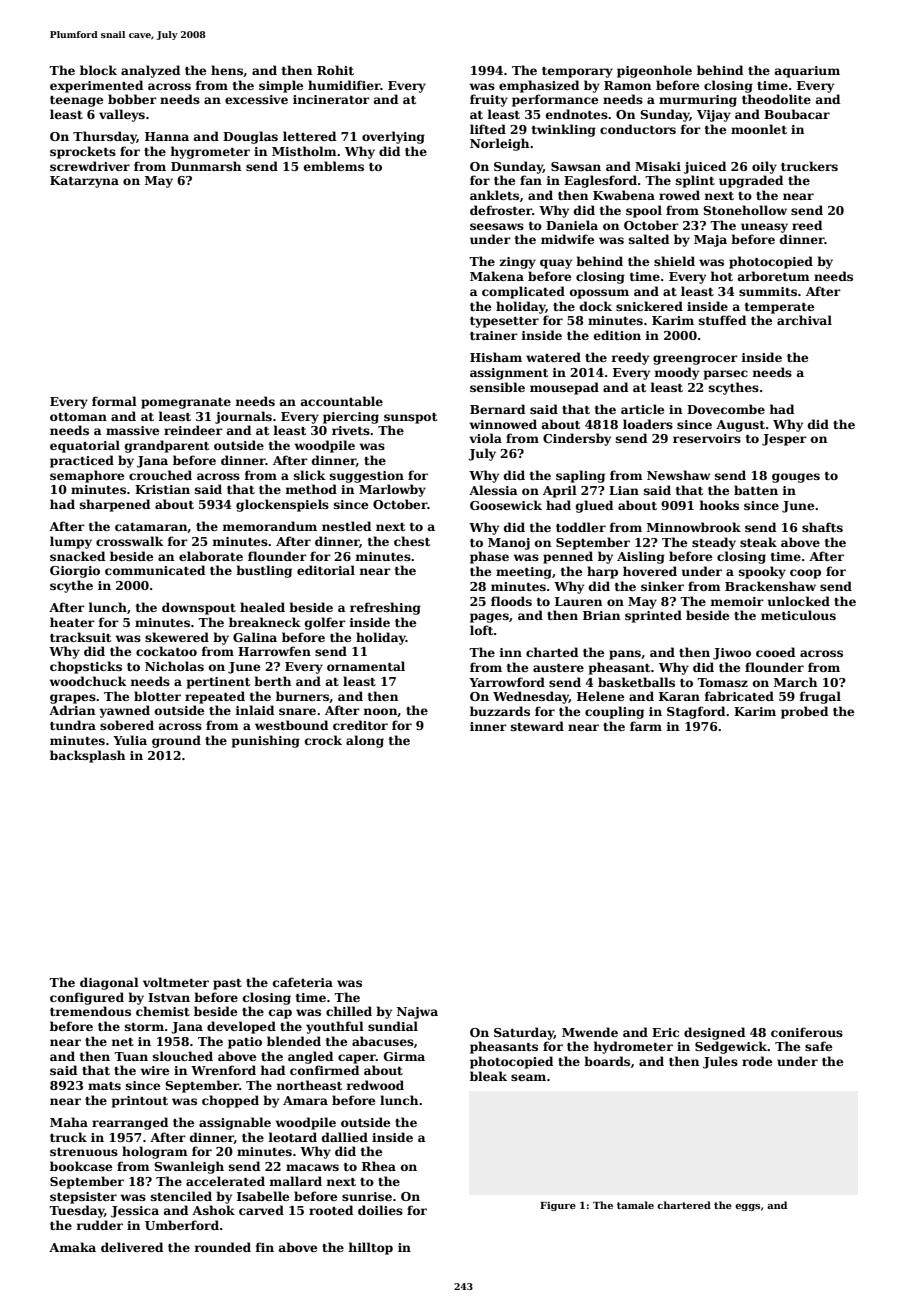 The width and height of the image is (908, 1316). Describe the element at coordinates (72, 622) in the image. I see `heater` at that location.
